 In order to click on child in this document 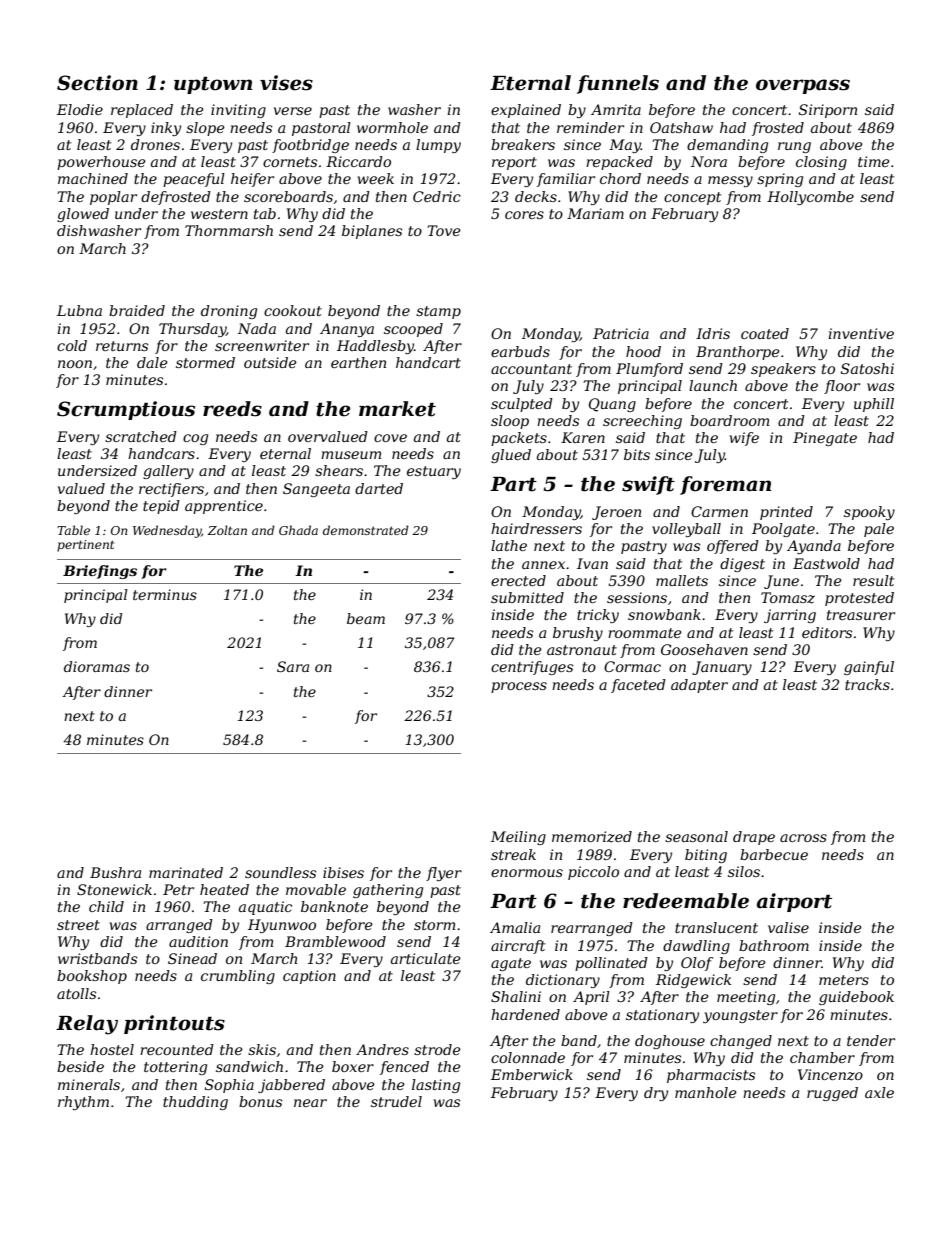, I will do `click(106, 906)`.
